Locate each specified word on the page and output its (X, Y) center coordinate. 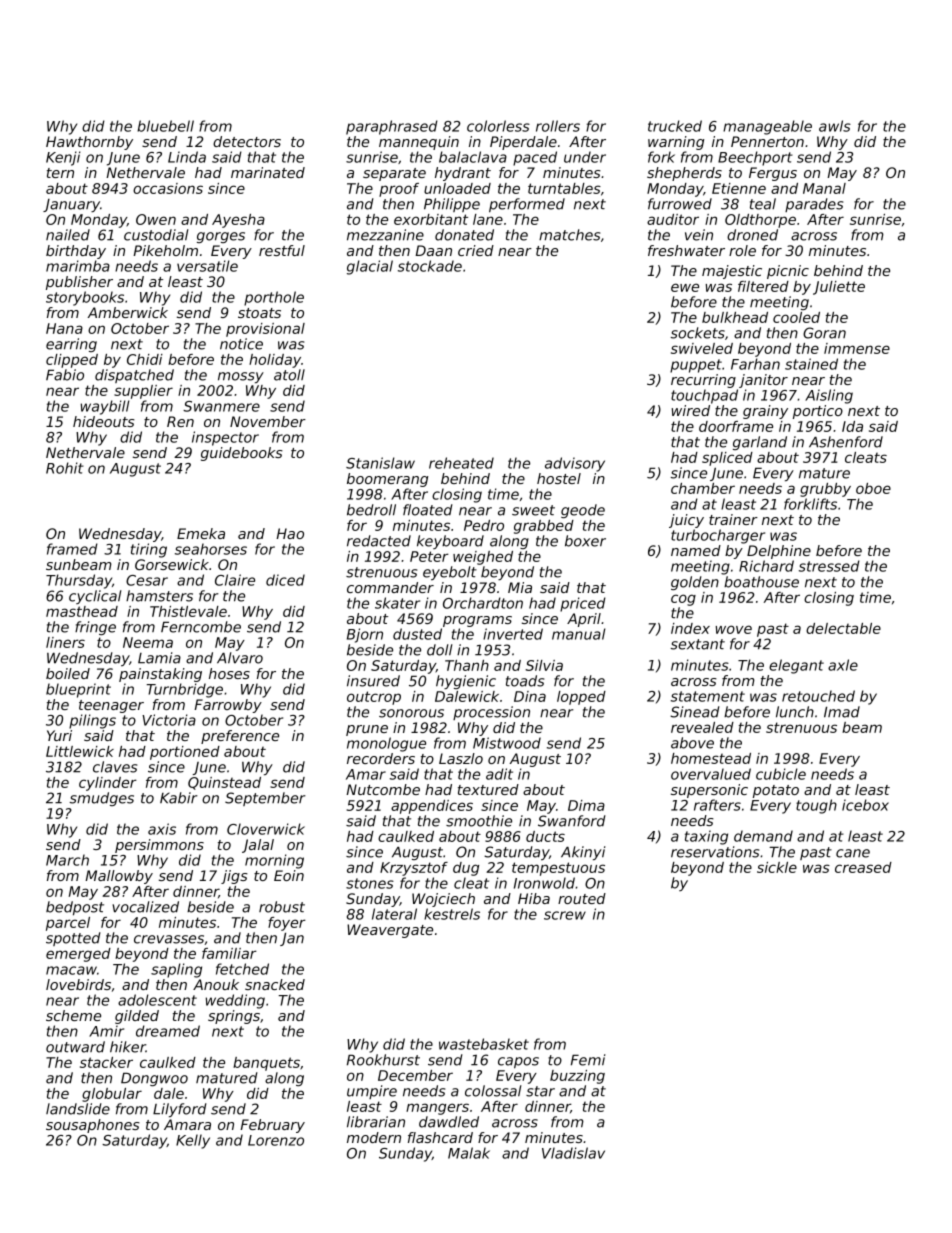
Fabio (65, 375)
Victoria (169, 720)
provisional (265, 330)
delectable (843, 628)
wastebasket (484, 1044)
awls (835, 126)
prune (367, 730)
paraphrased (392, 127)
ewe (685, 287)
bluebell (165, 126)
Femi (588, 1060)
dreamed (168, 1031)
